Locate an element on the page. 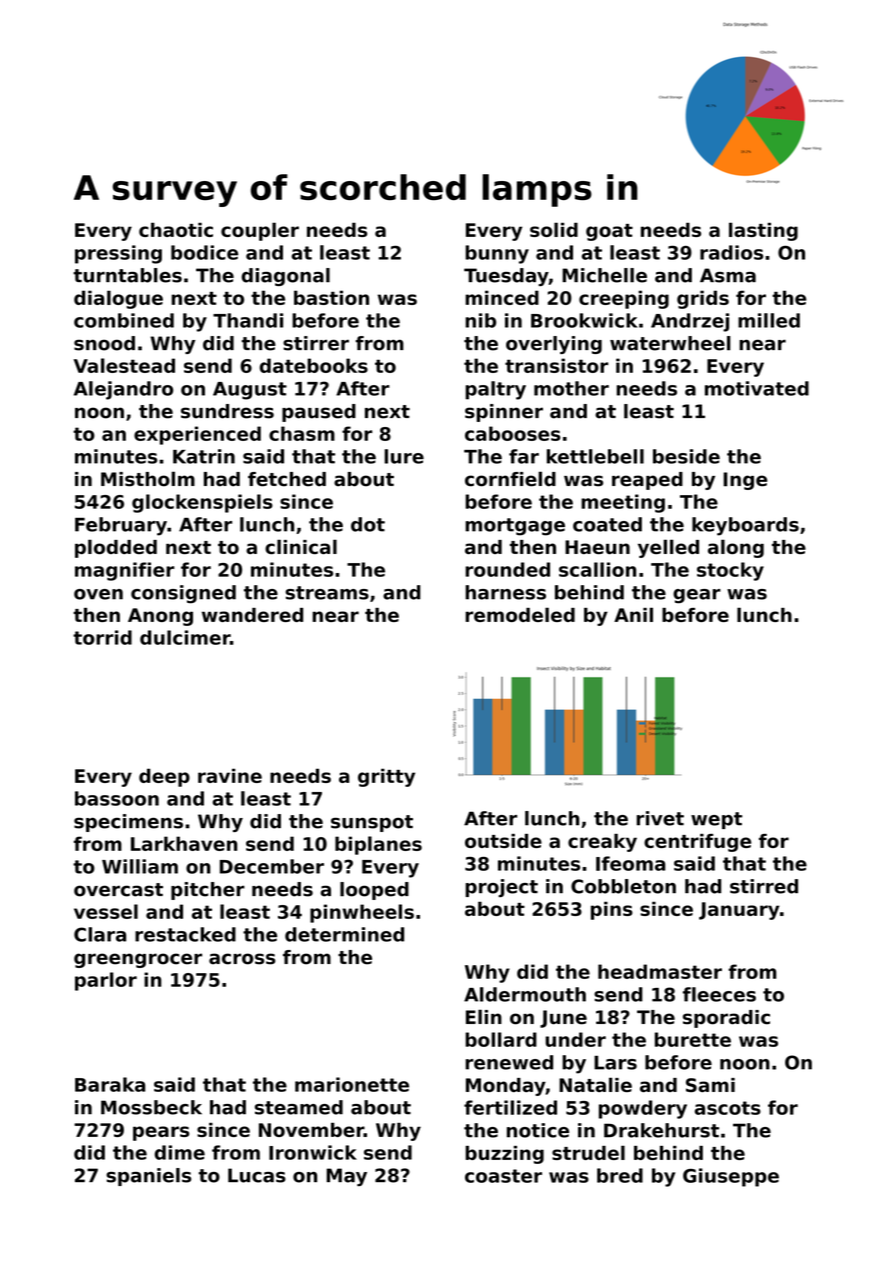  solid is located at coordinates (554, 229).
